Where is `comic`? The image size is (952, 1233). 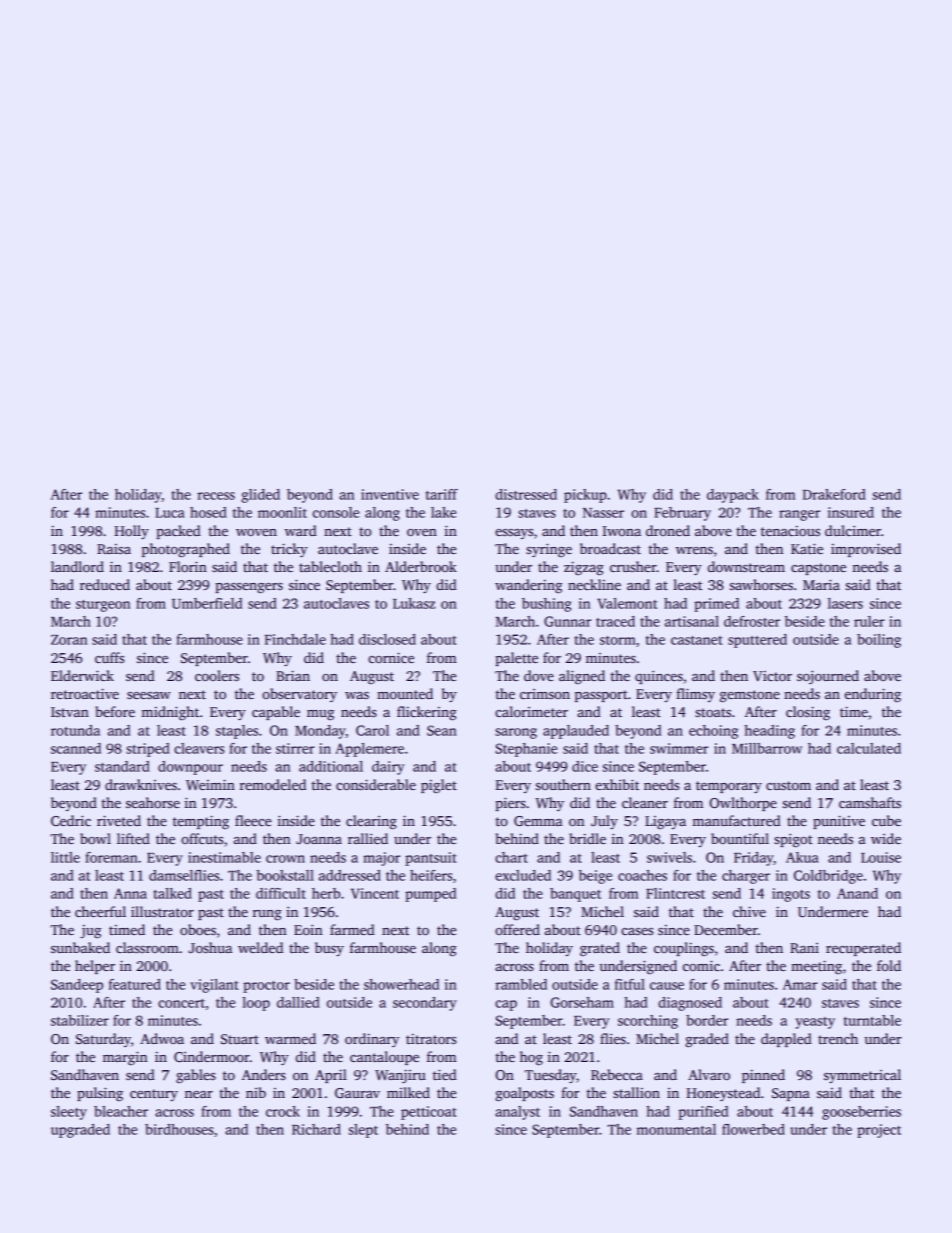 comic is located at coordinates (701, 965).
